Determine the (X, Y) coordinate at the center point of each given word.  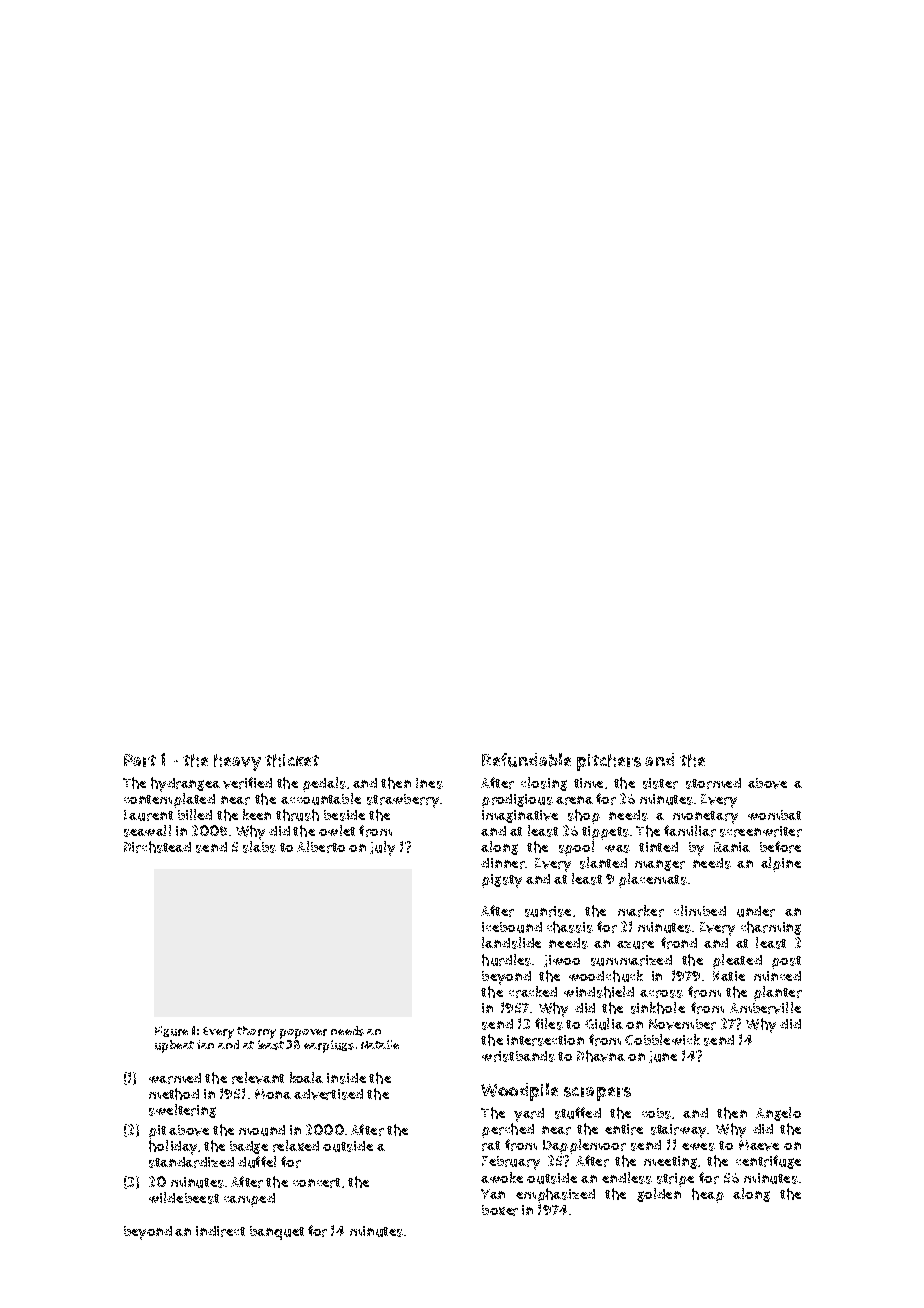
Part (140, 760)
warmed (175, 1078)
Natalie (380, 1044)
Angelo (778, 1114)
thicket (292, 760)
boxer (500, 1210)
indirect (220, 1231)
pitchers (609, 762)
